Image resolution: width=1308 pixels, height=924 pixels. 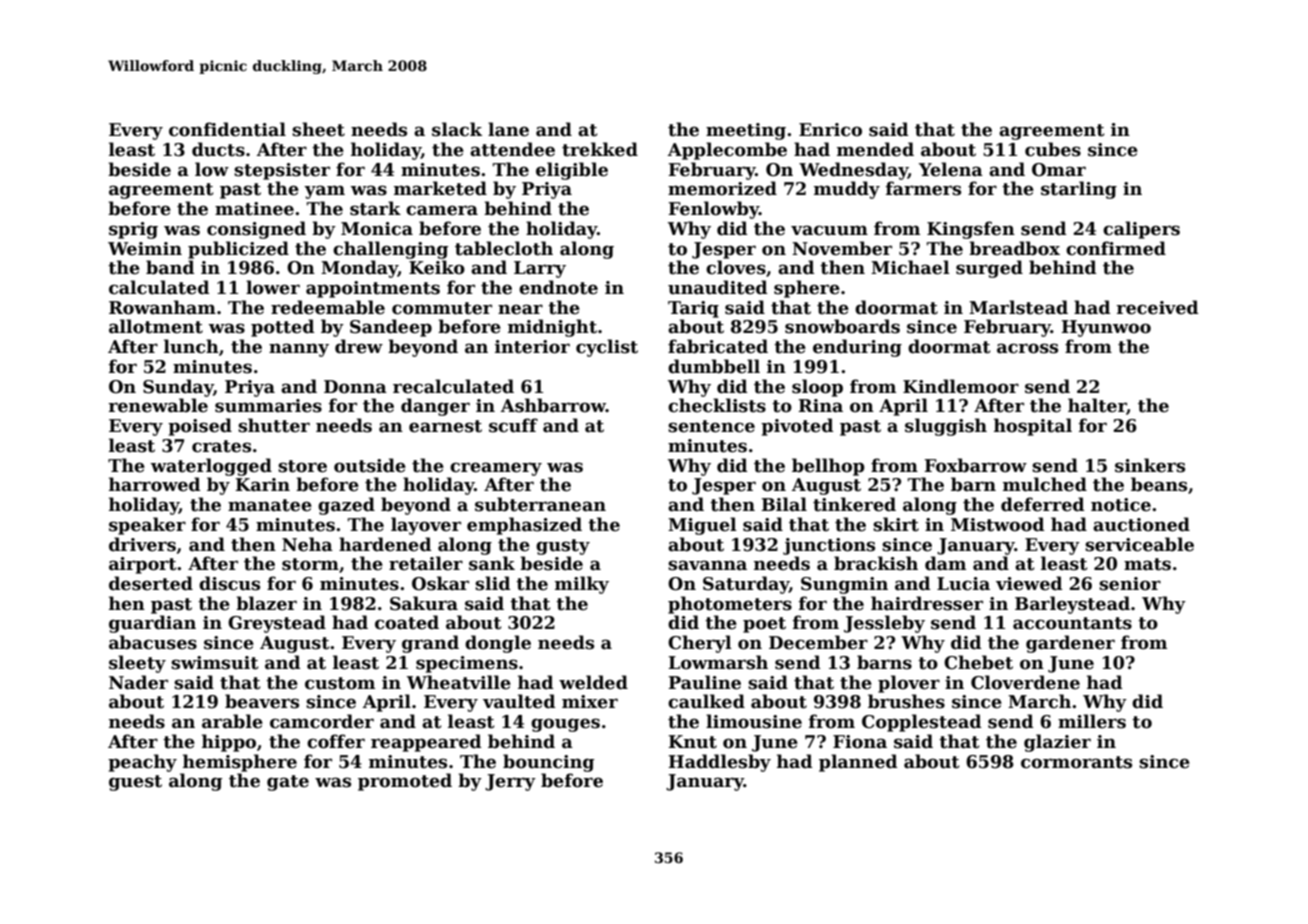 What do you see at coordinates (1025, 682) in the screenshot?
I see `Cloverdene` at bounding box center [1025, 682].
